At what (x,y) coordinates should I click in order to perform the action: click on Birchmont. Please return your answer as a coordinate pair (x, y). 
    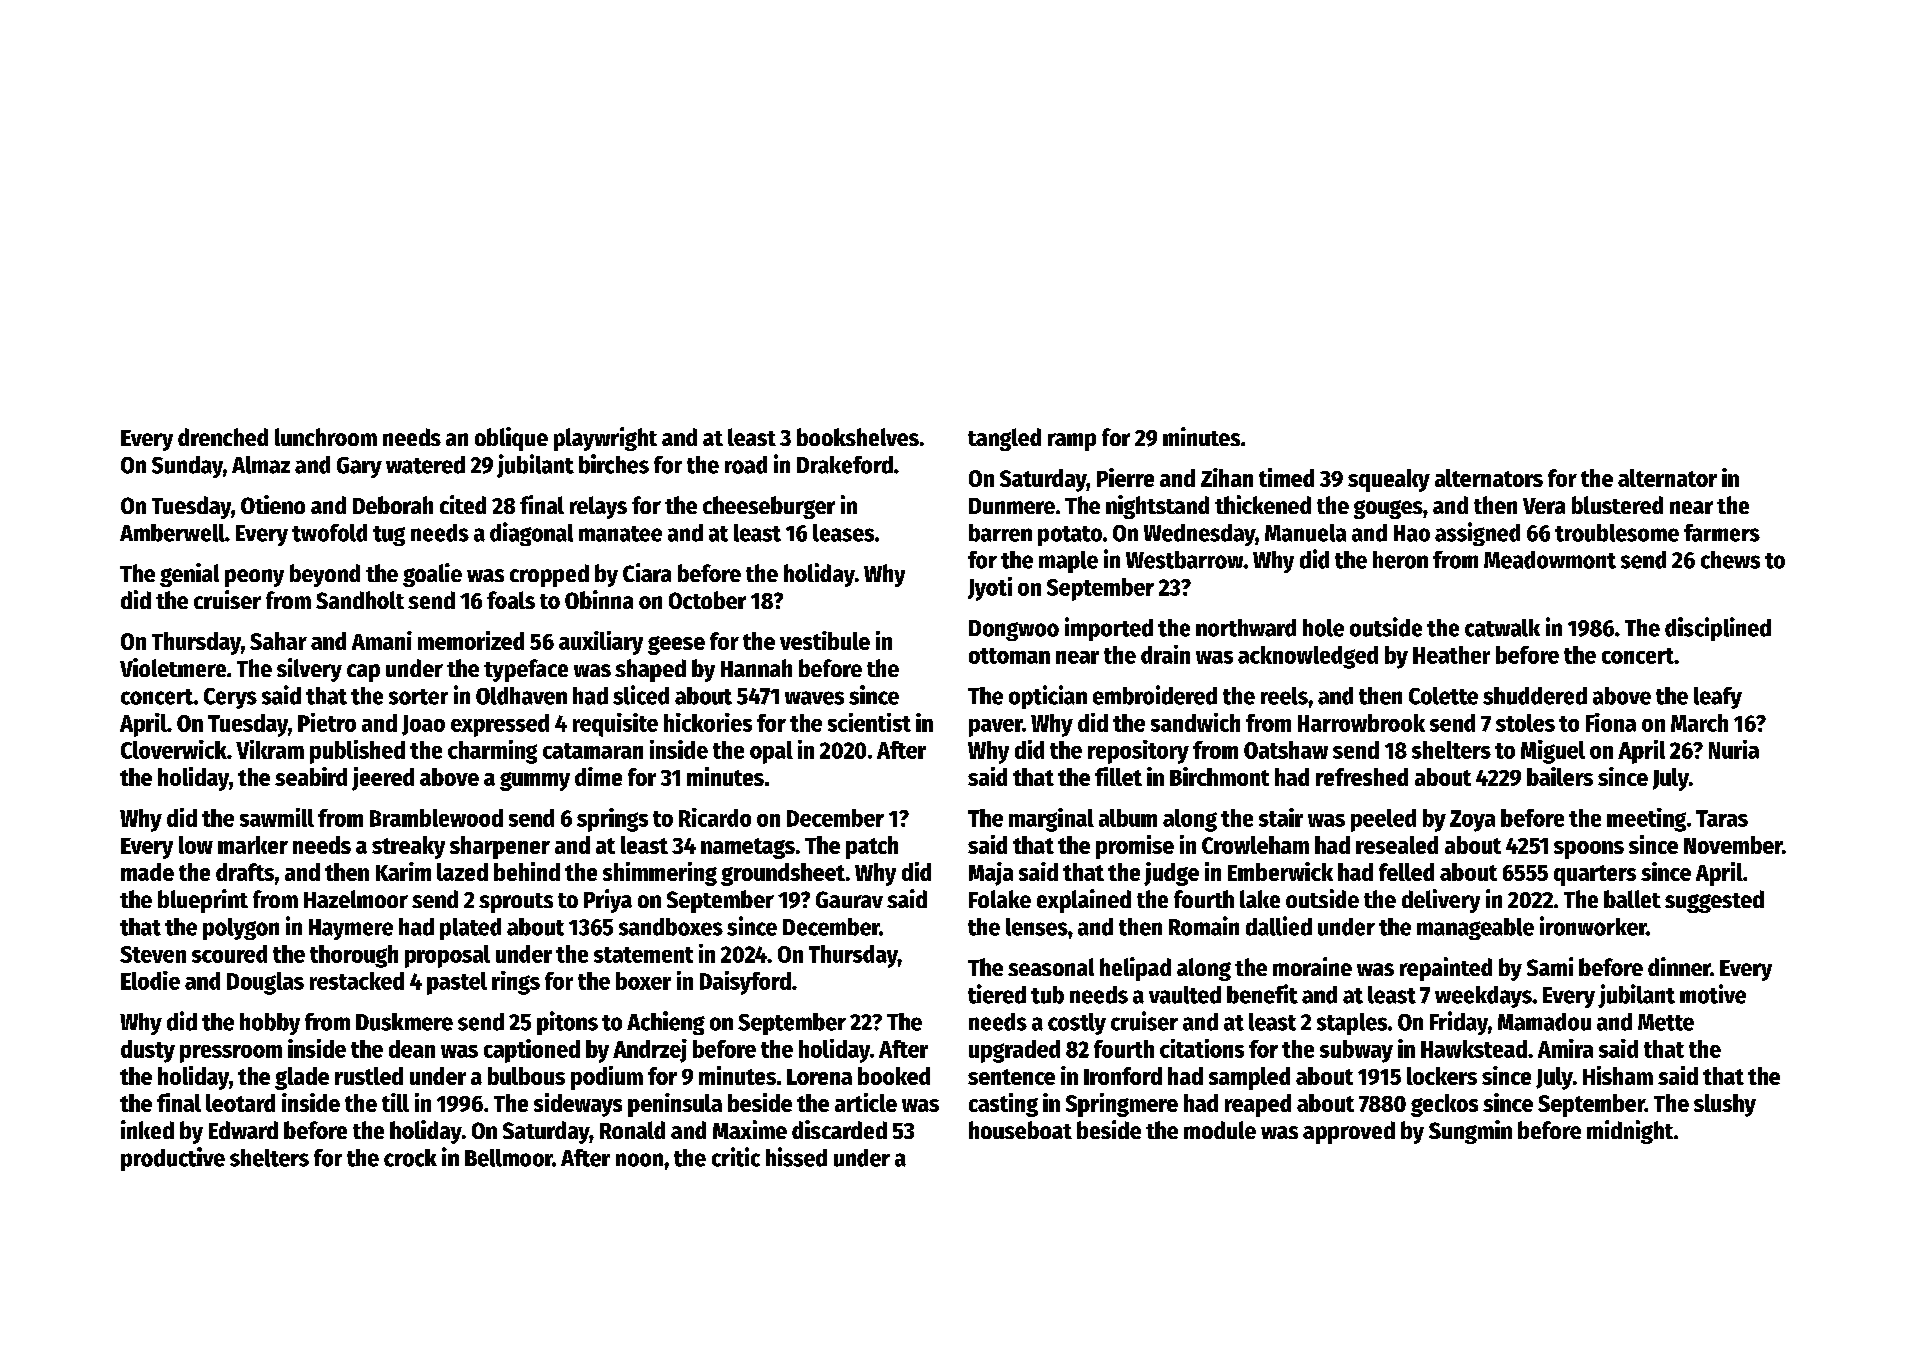
    Looking at the image, I should click on (1219, 776).
